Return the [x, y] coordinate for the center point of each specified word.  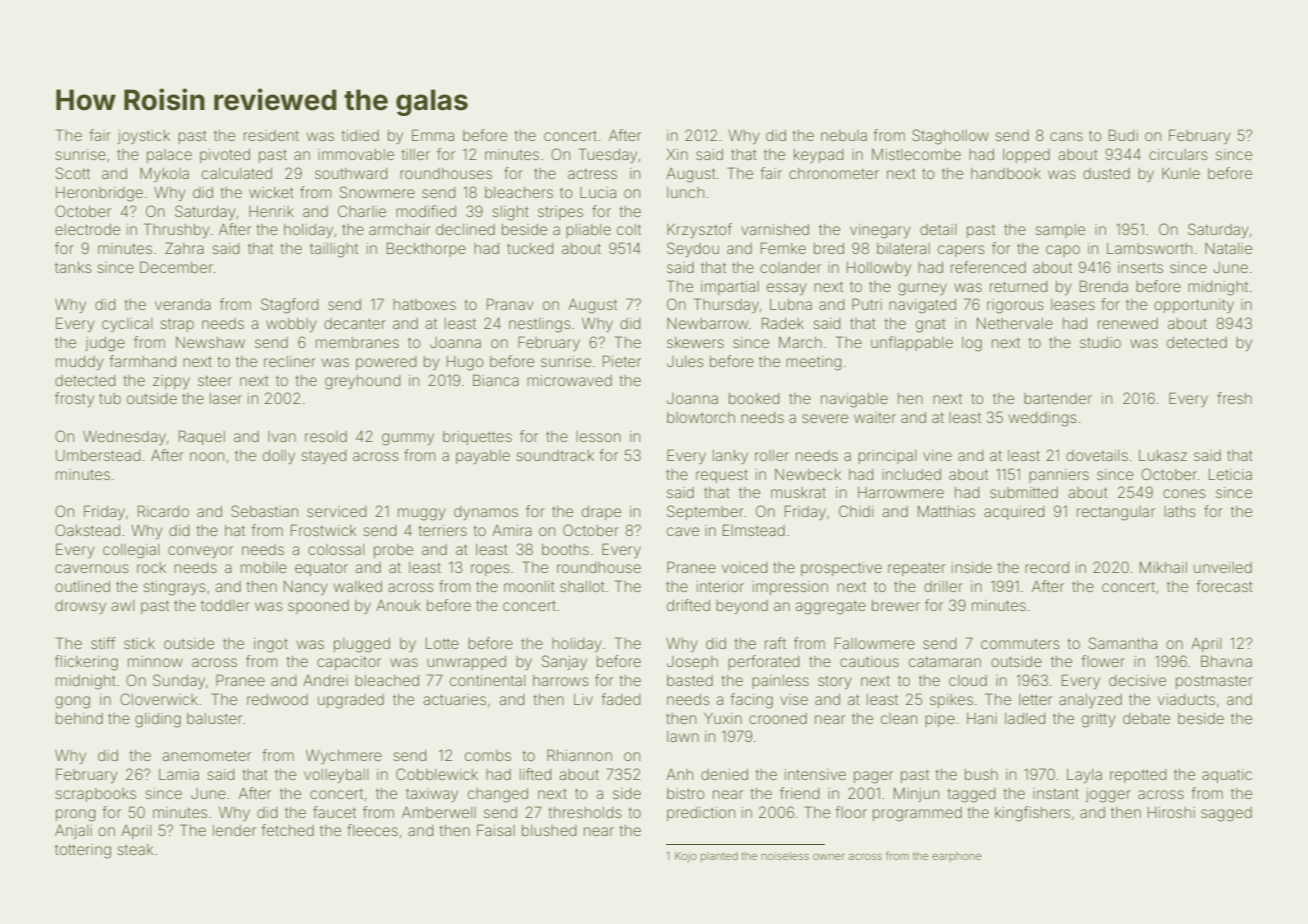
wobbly [291, 325]
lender [234, 830]
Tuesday [608, 155]
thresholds [585, 812]
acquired [1014, 513]
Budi [1123, 135]
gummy [408, 439]
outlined [82, 586]
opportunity [1194, 306]
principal [887, 457]
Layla [1084, 776]
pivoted [225, 156]
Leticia [1230, 474]
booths [565, 549]
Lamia [179, 774]
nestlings [540, 325]
